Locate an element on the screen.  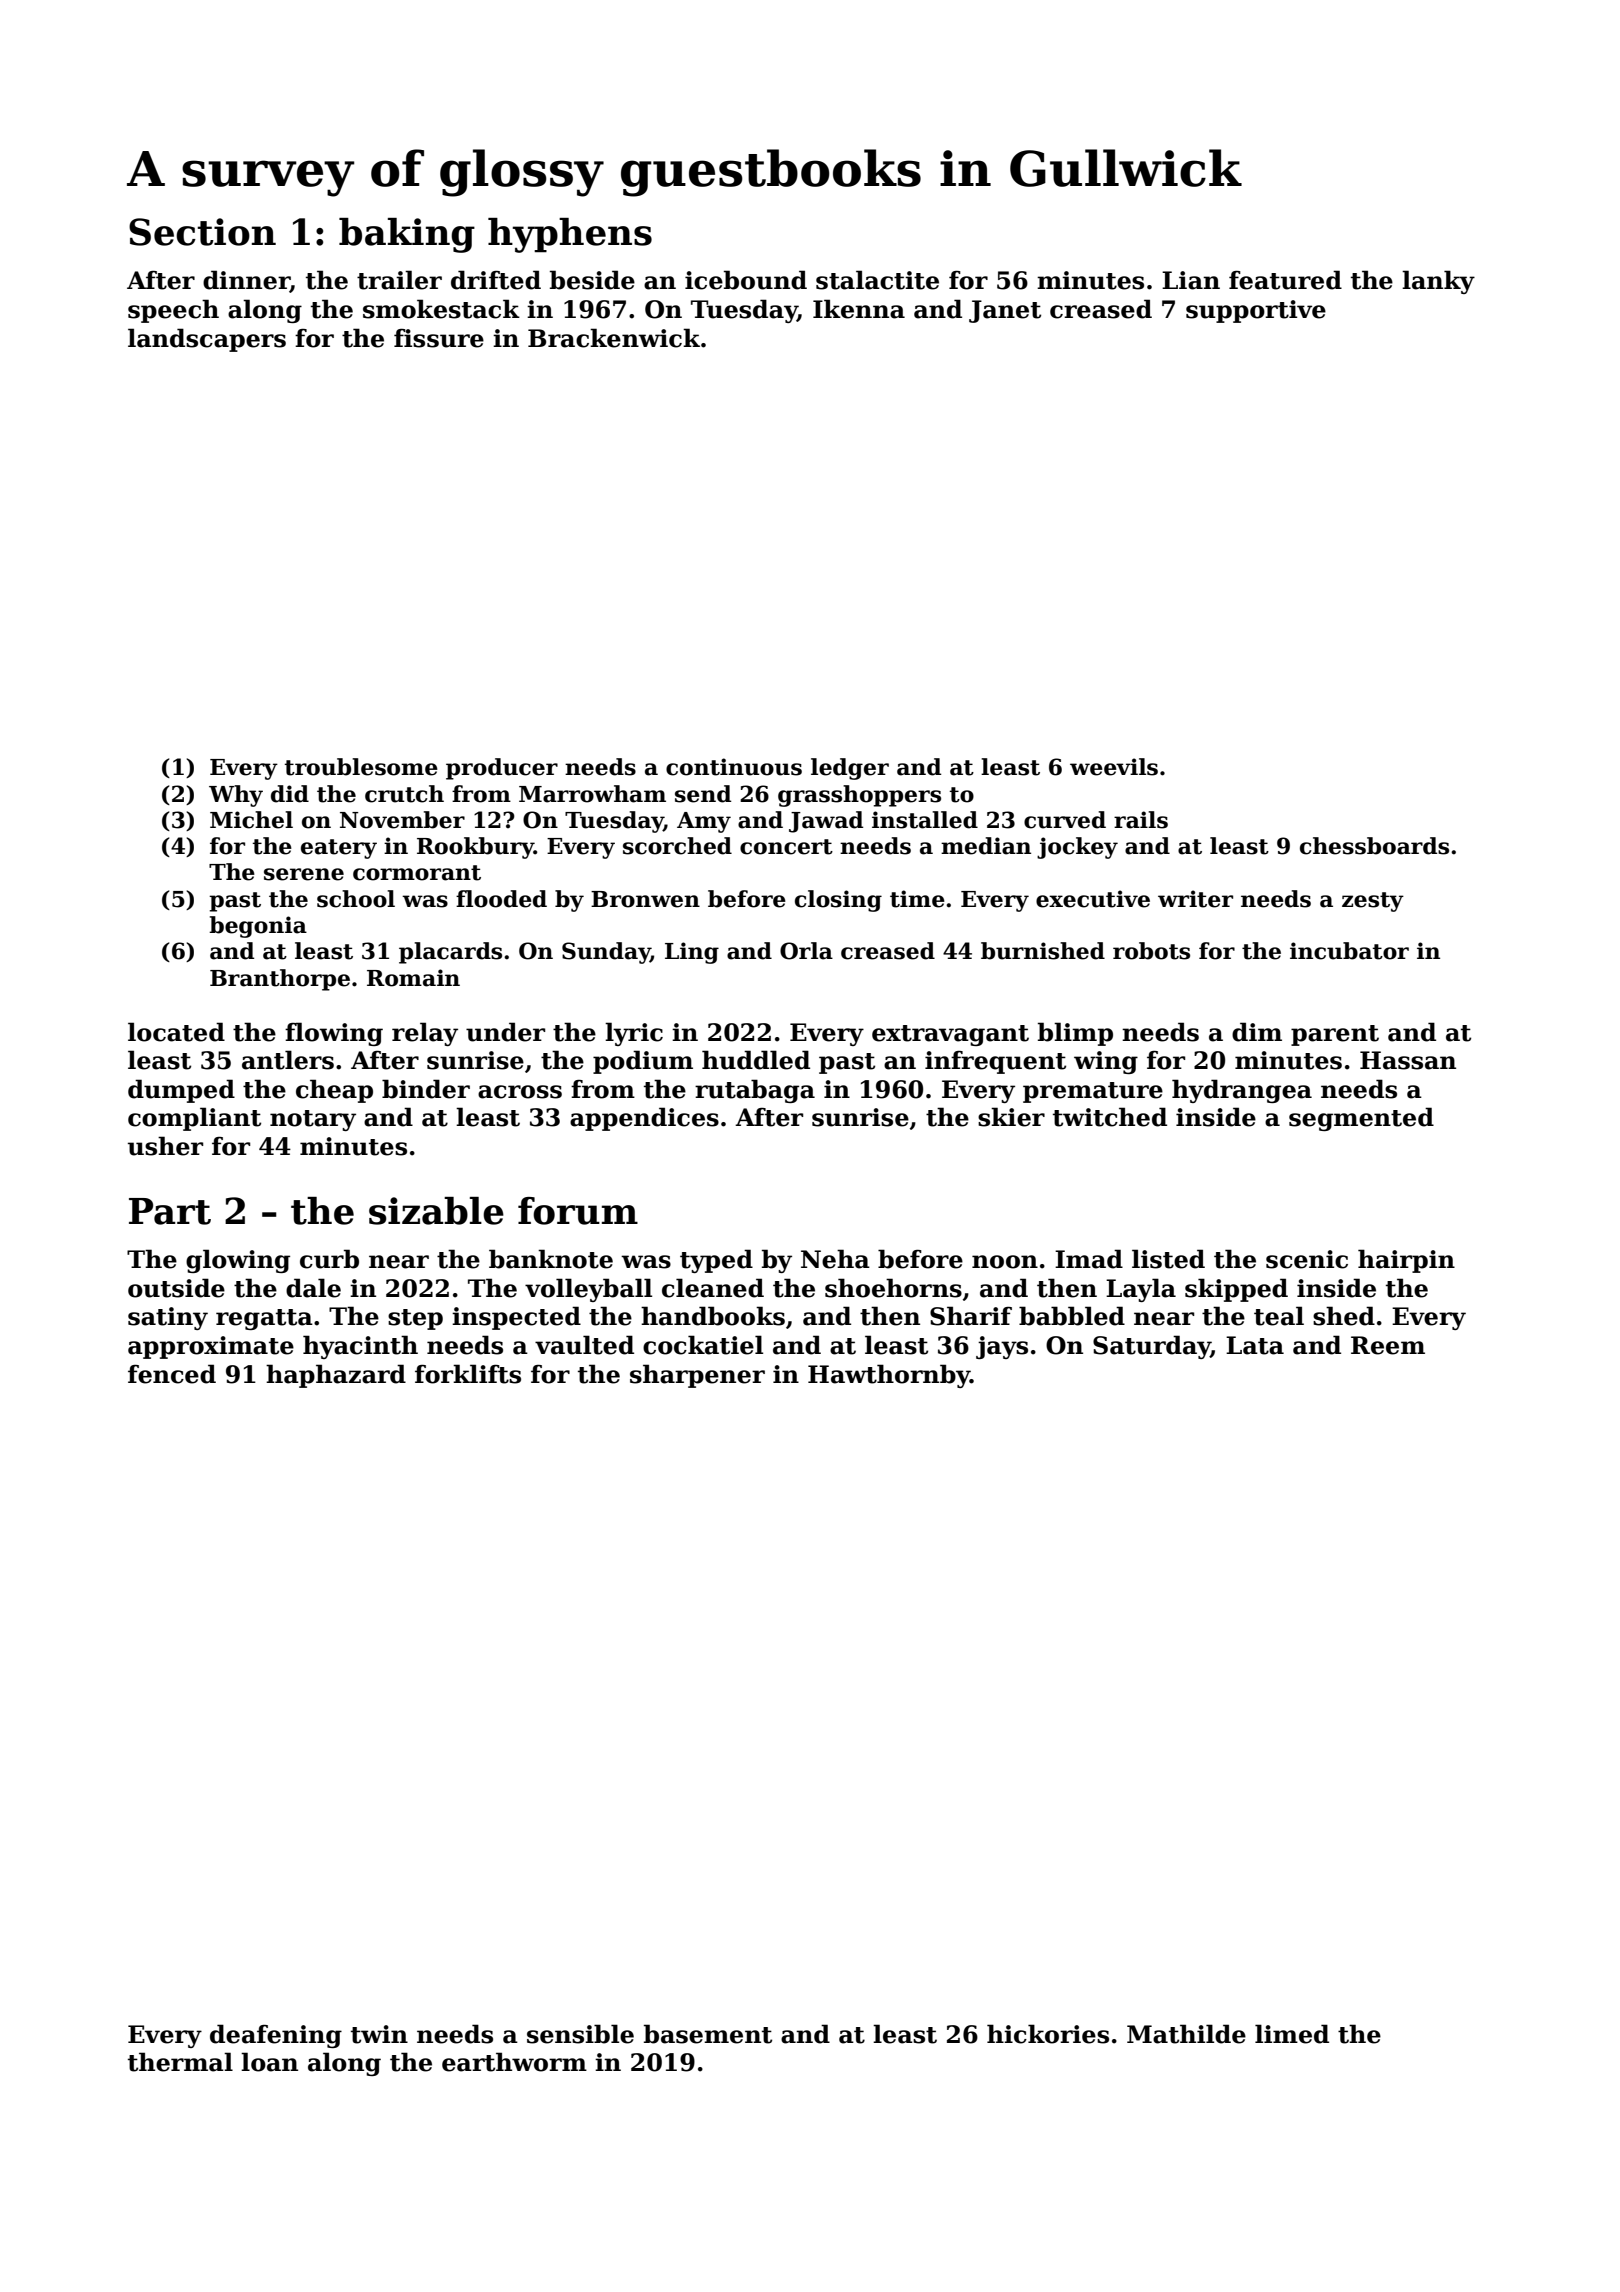
Hawthornby is located at coordinates (889, 1376).
